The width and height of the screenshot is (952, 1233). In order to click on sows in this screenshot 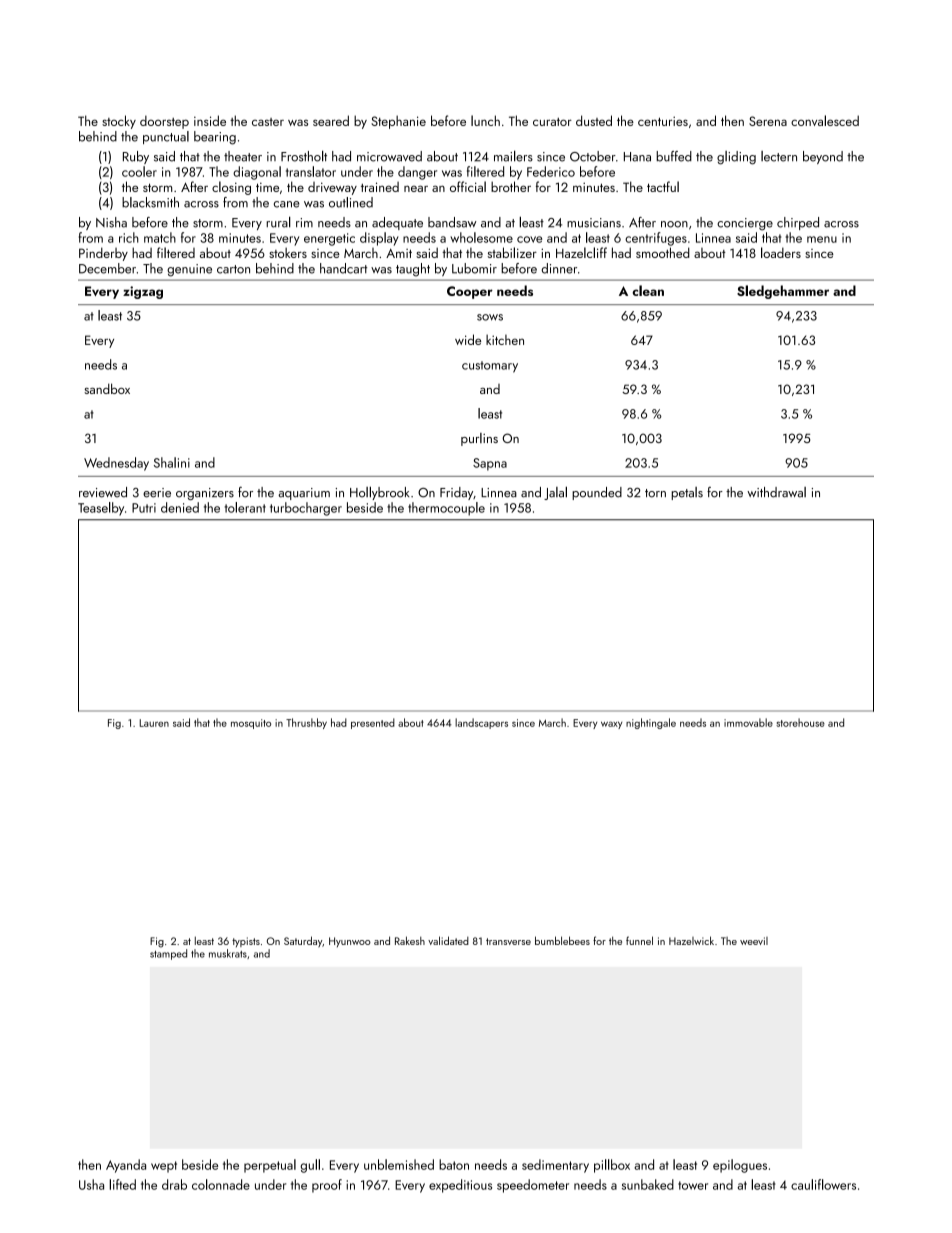, I will do `click(490, 317)`.
